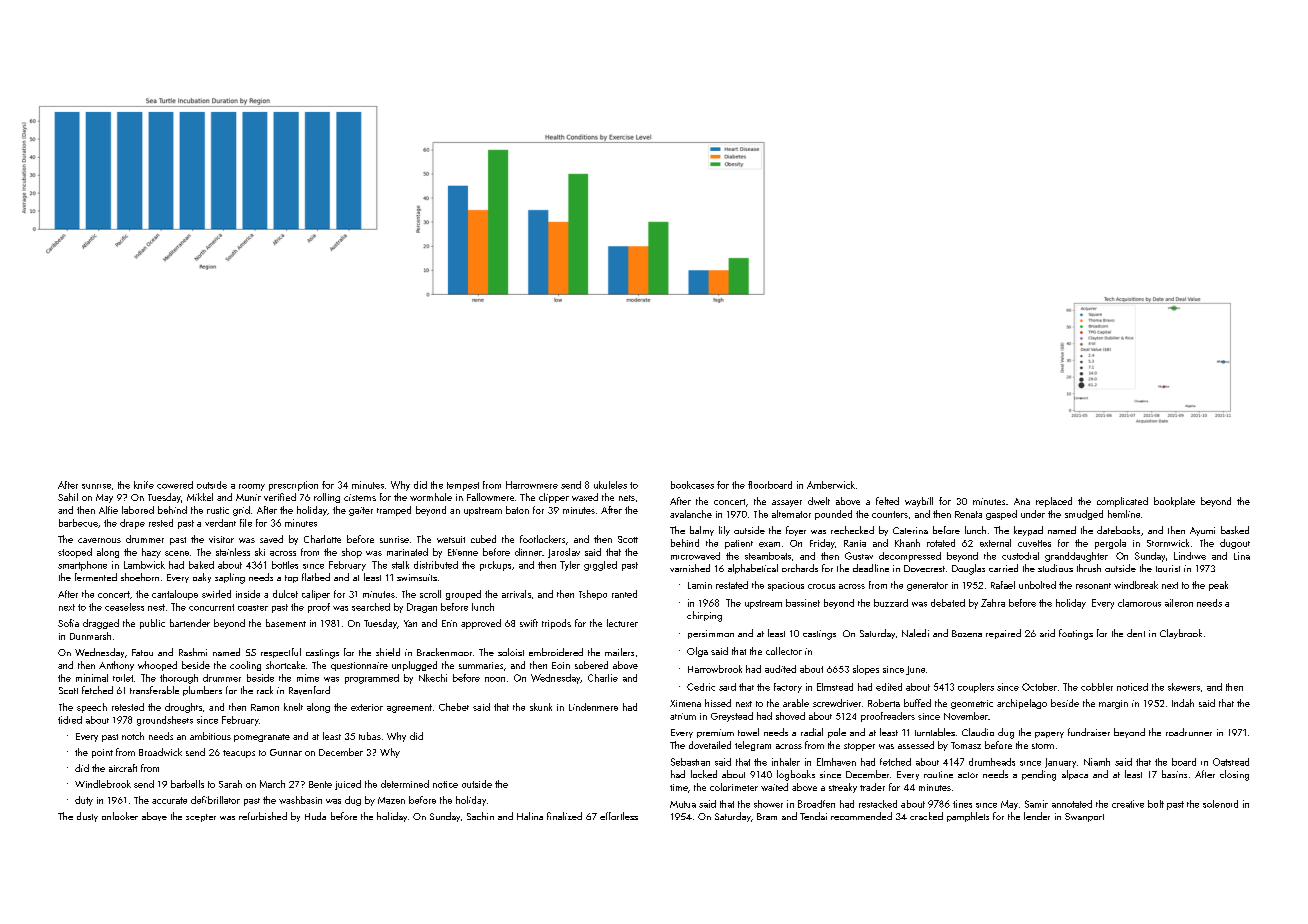 The height and width of the screenshot is (924, 1308). What do you see at coordinates (697, 652) in the screenshot?
I see `Olga` at bounding box center [697, 652].
